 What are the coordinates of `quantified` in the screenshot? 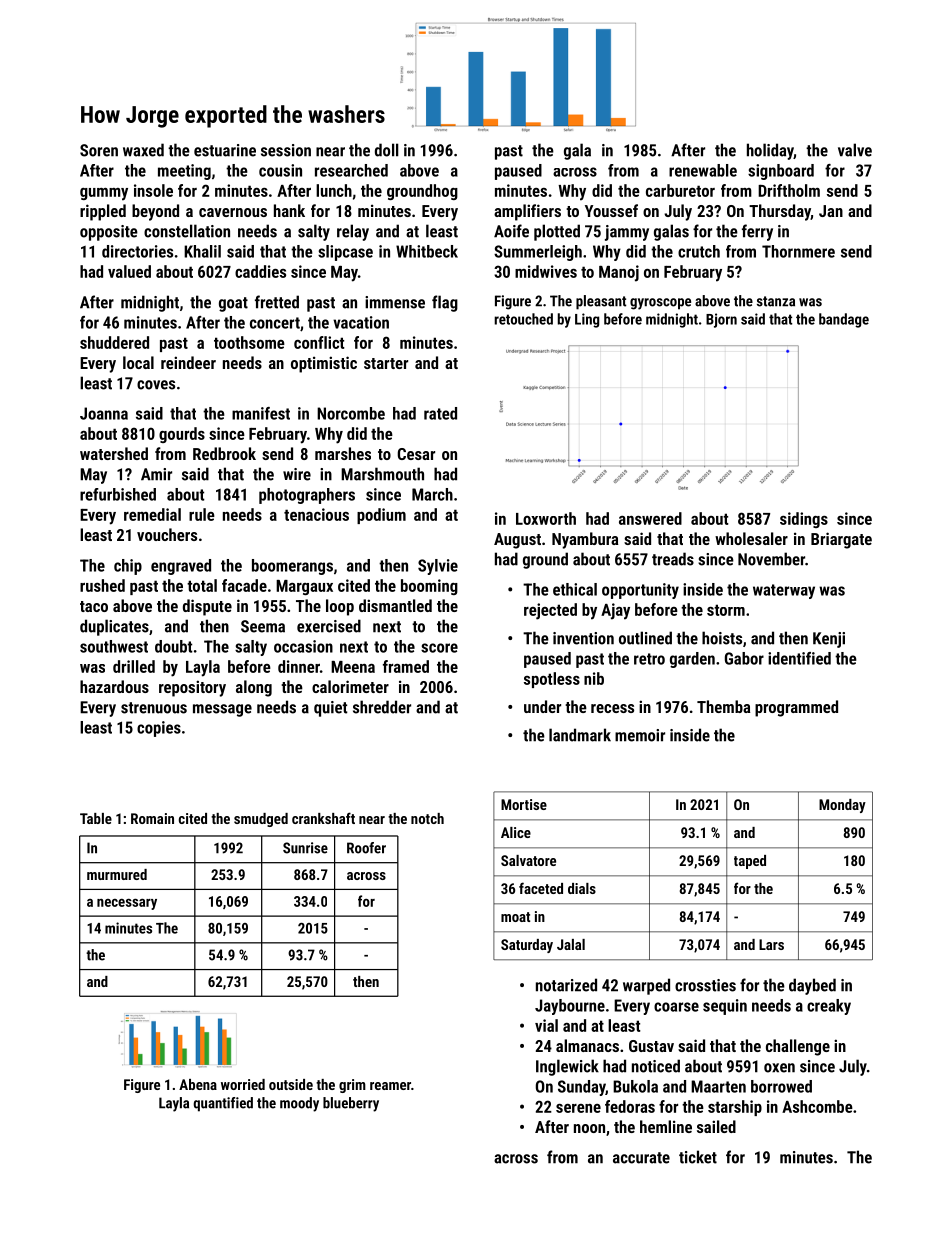 It's located at (223, 1104).
